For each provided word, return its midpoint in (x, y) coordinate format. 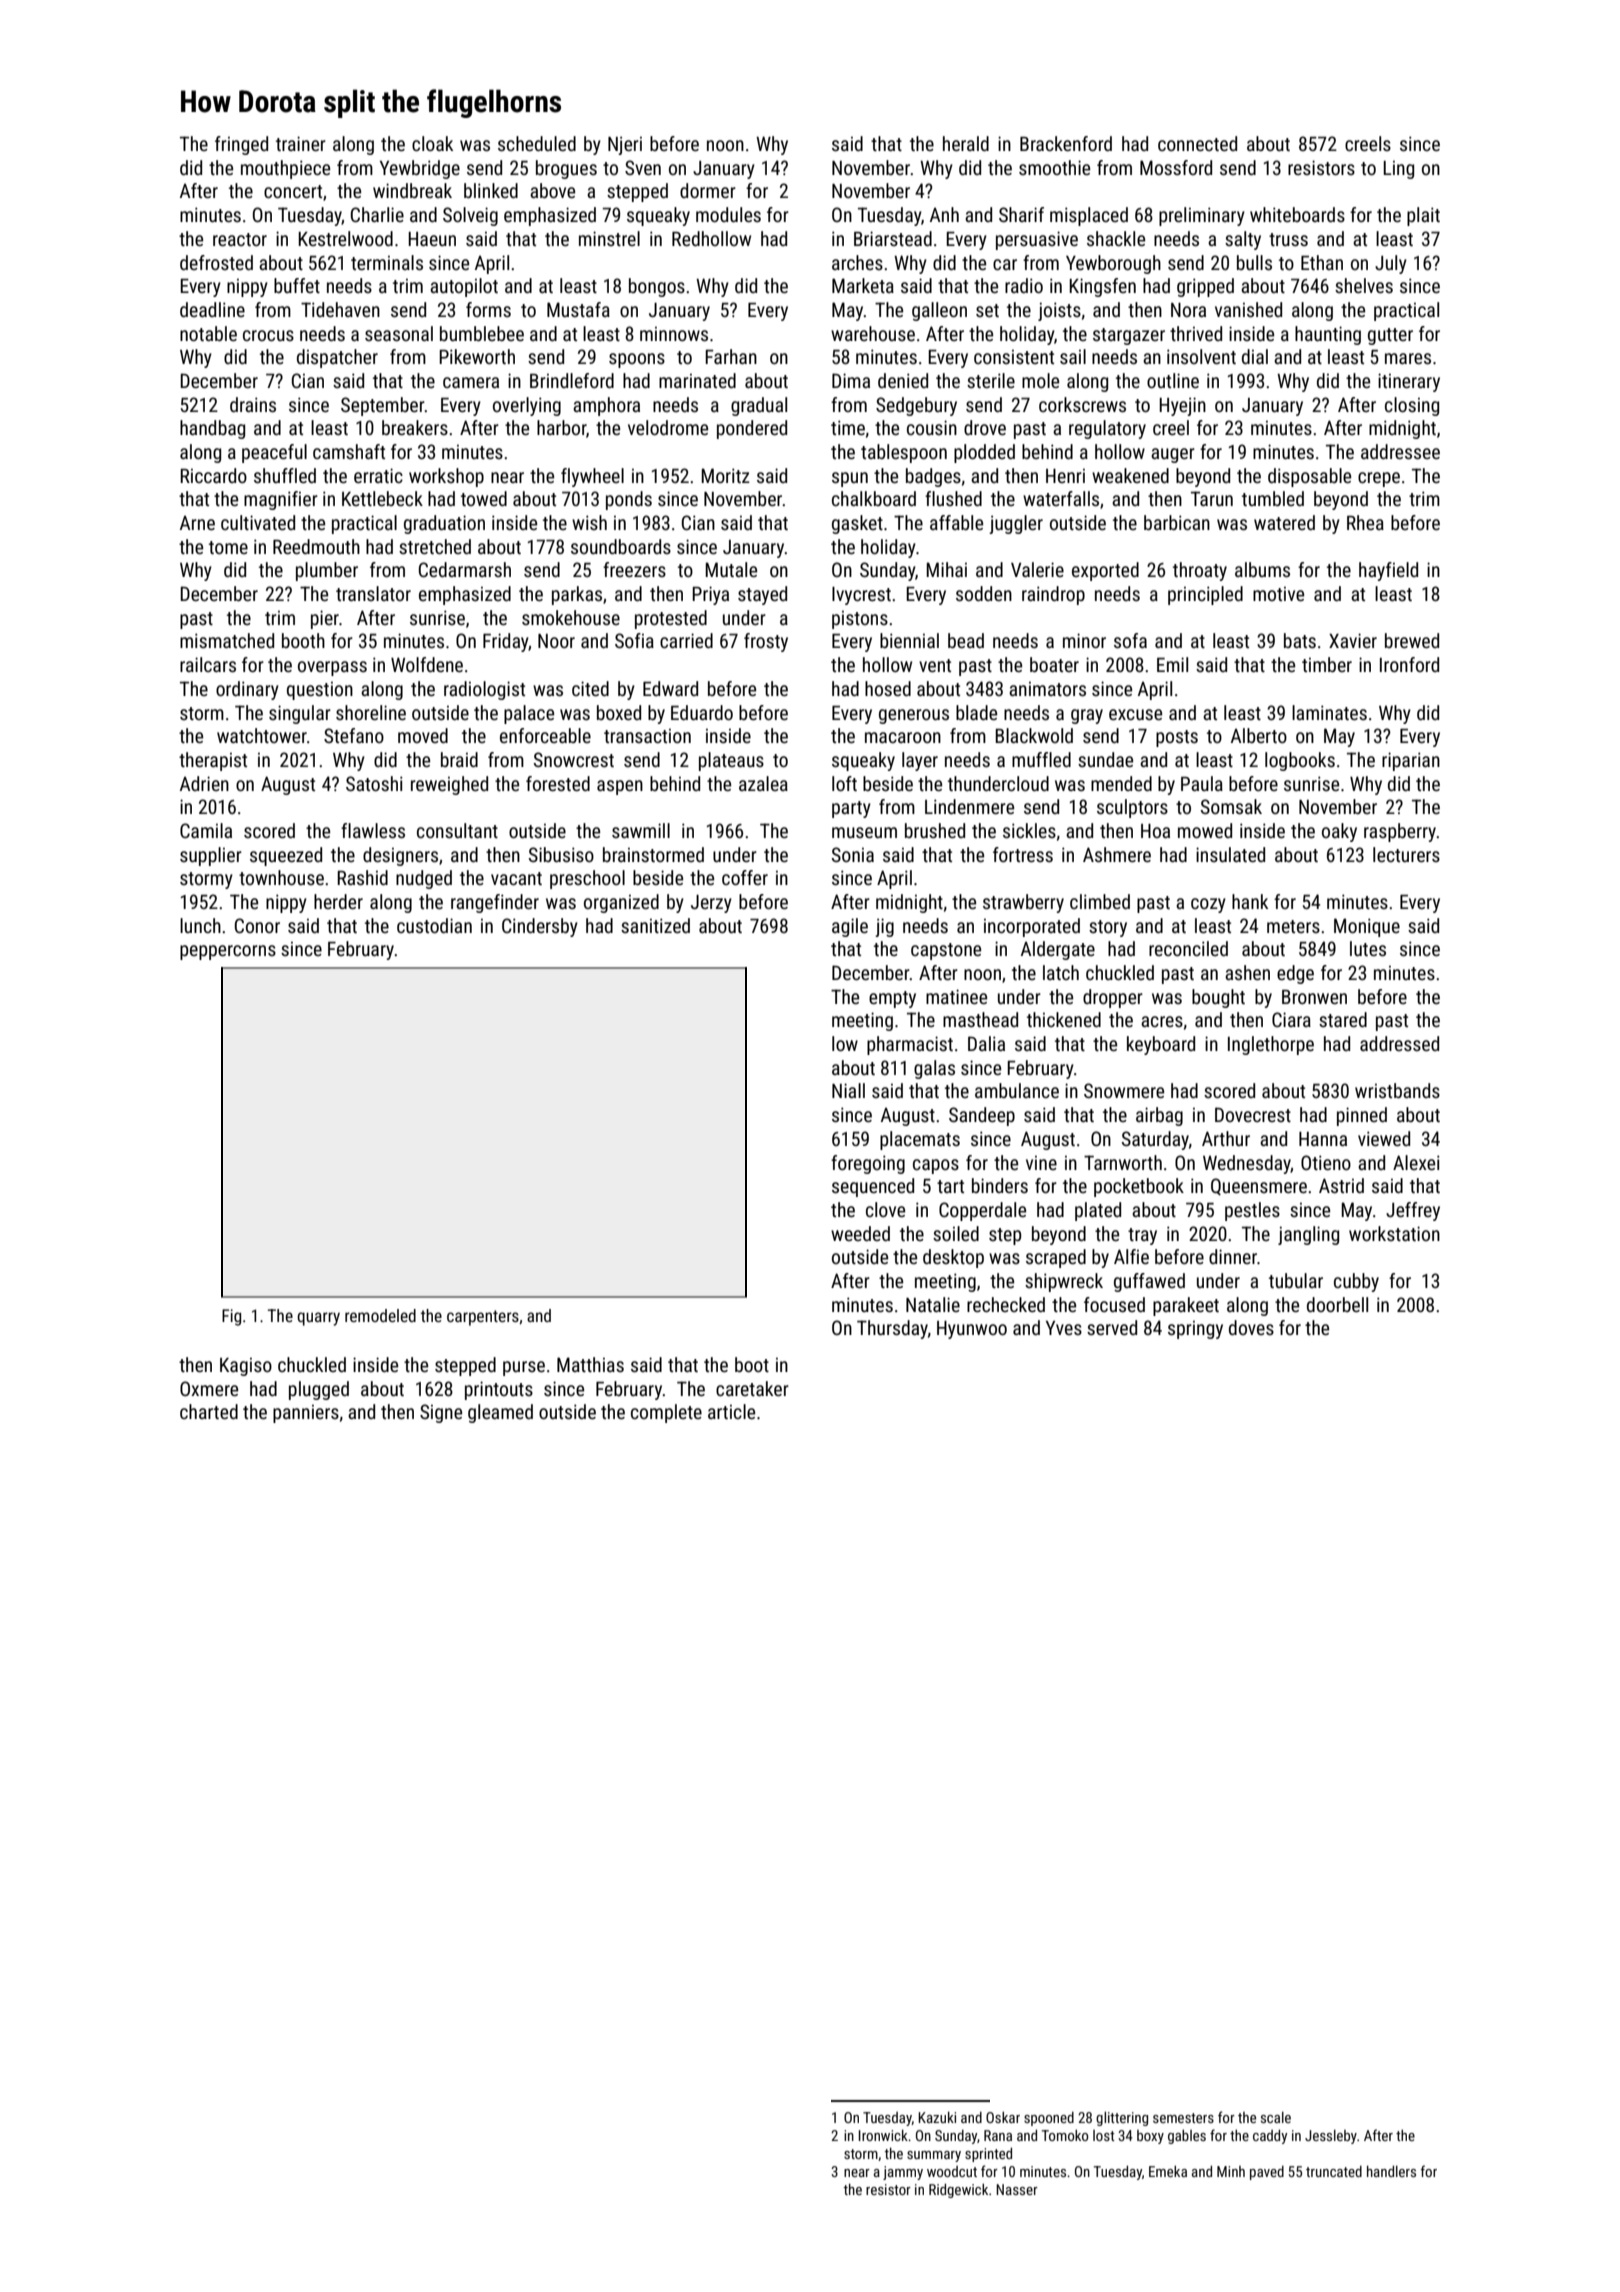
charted (209, 1411)
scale (1276, 2117)
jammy (903, 2173)
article (731, 1411)
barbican (1177, 522)
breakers (415, 427)
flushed (953, 498)
